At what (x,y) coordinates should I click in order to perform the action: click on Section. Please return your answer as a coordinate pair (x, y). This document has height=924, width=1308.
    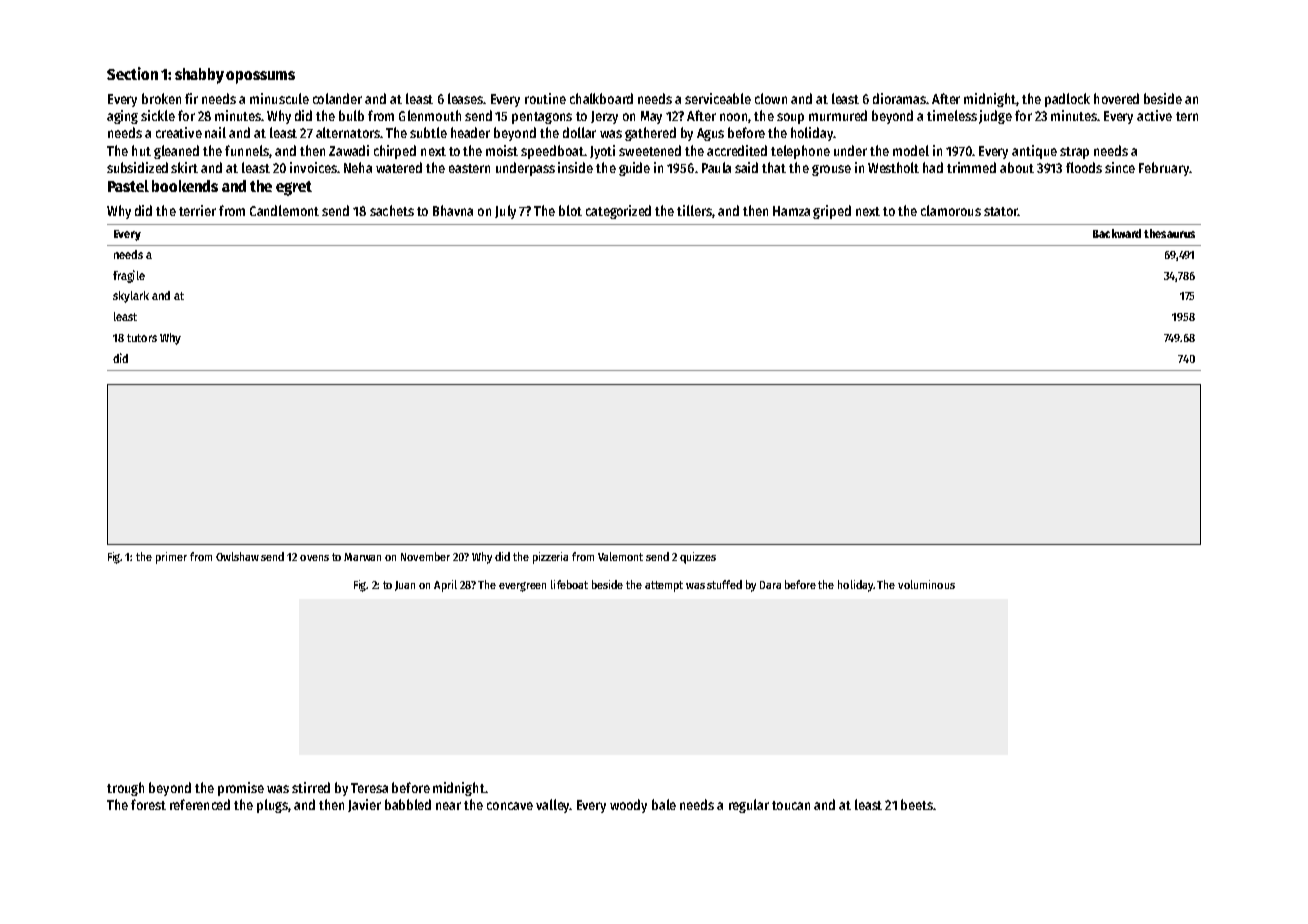
    Looking at the image, I should click on (132, 73).
